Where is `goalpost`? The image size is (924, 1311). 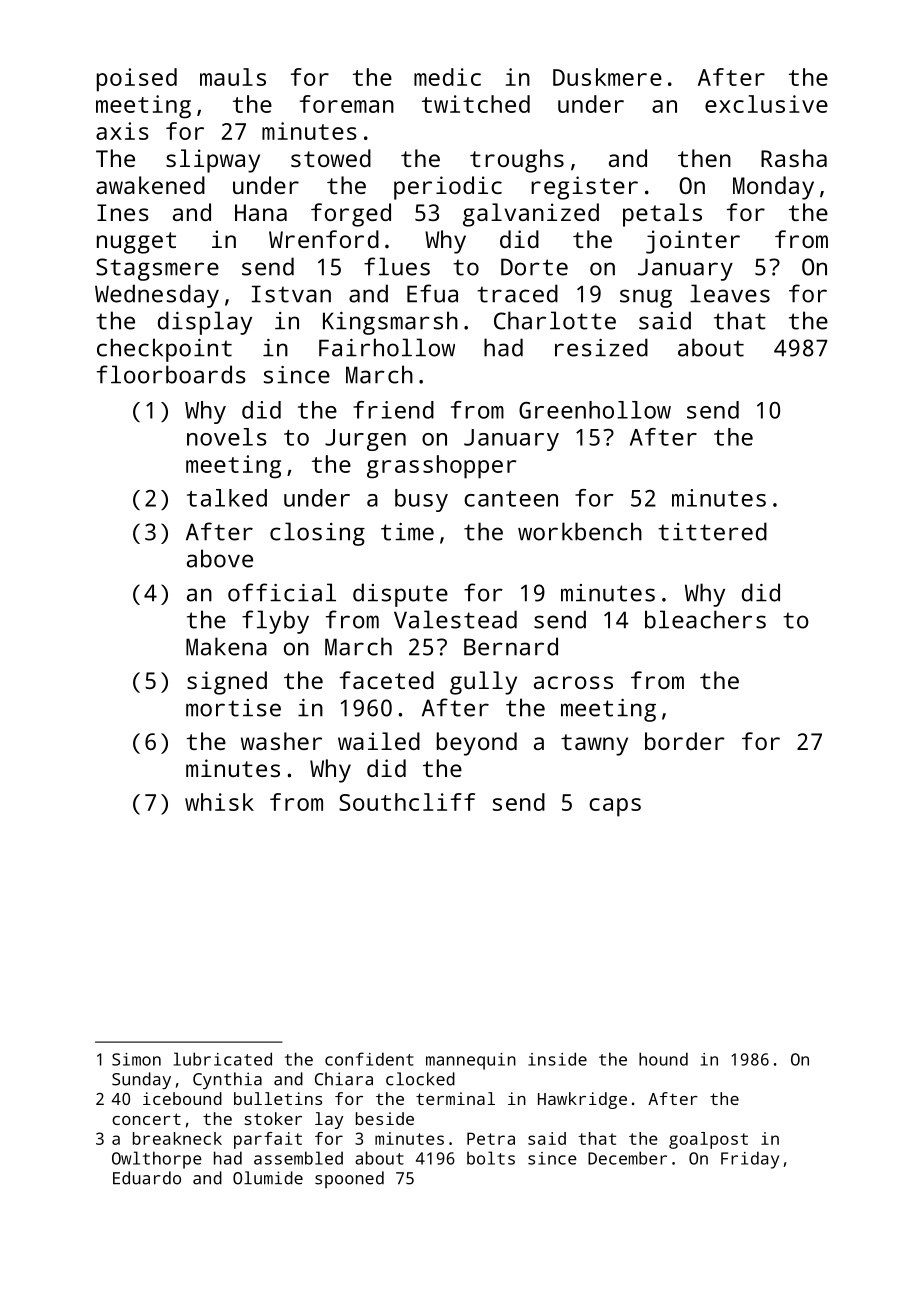
goalpost is located at coordinates (708, 1140).
